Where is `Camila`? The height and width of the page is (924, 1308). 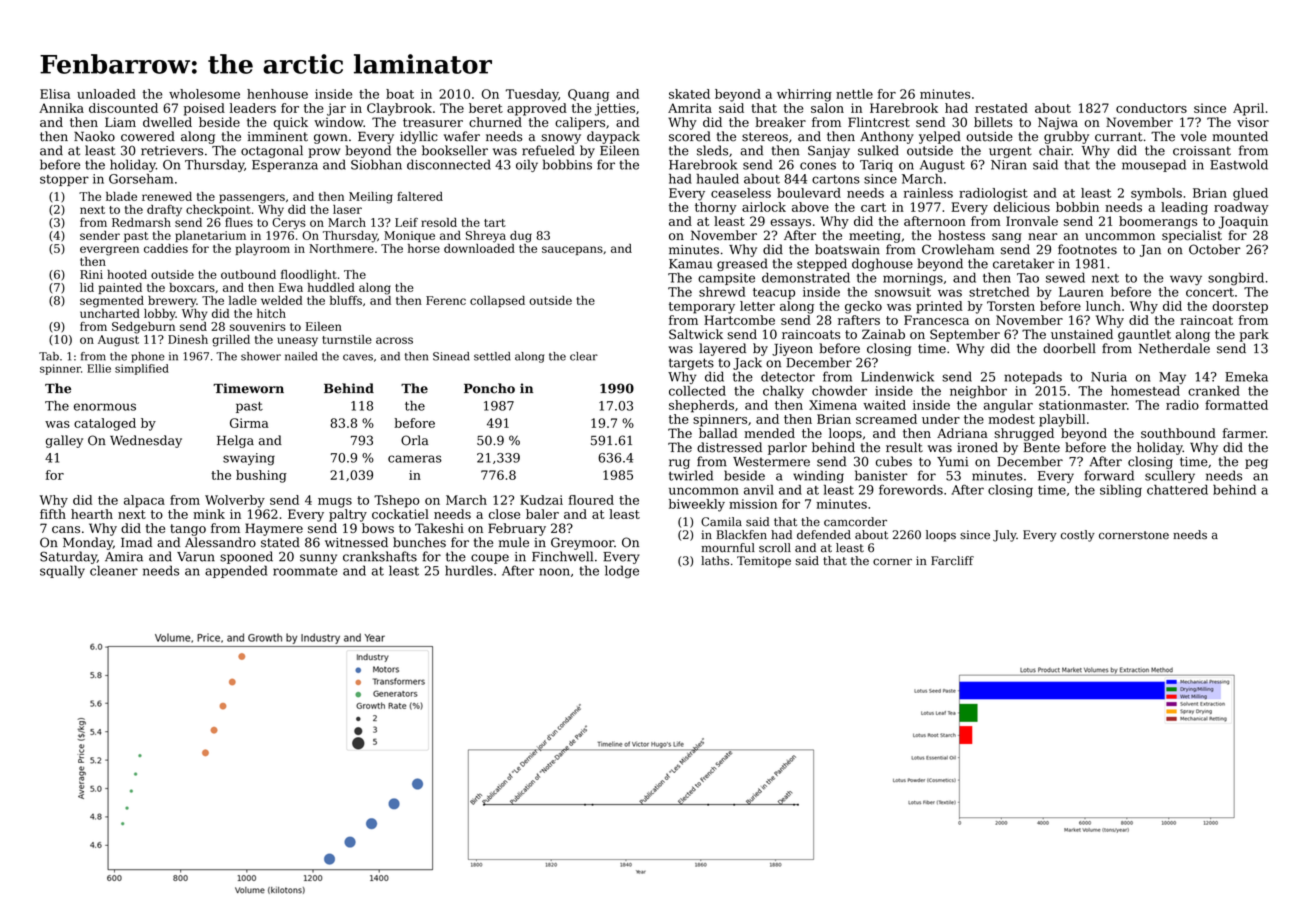
Camila is located at coordinates (721, 522).
